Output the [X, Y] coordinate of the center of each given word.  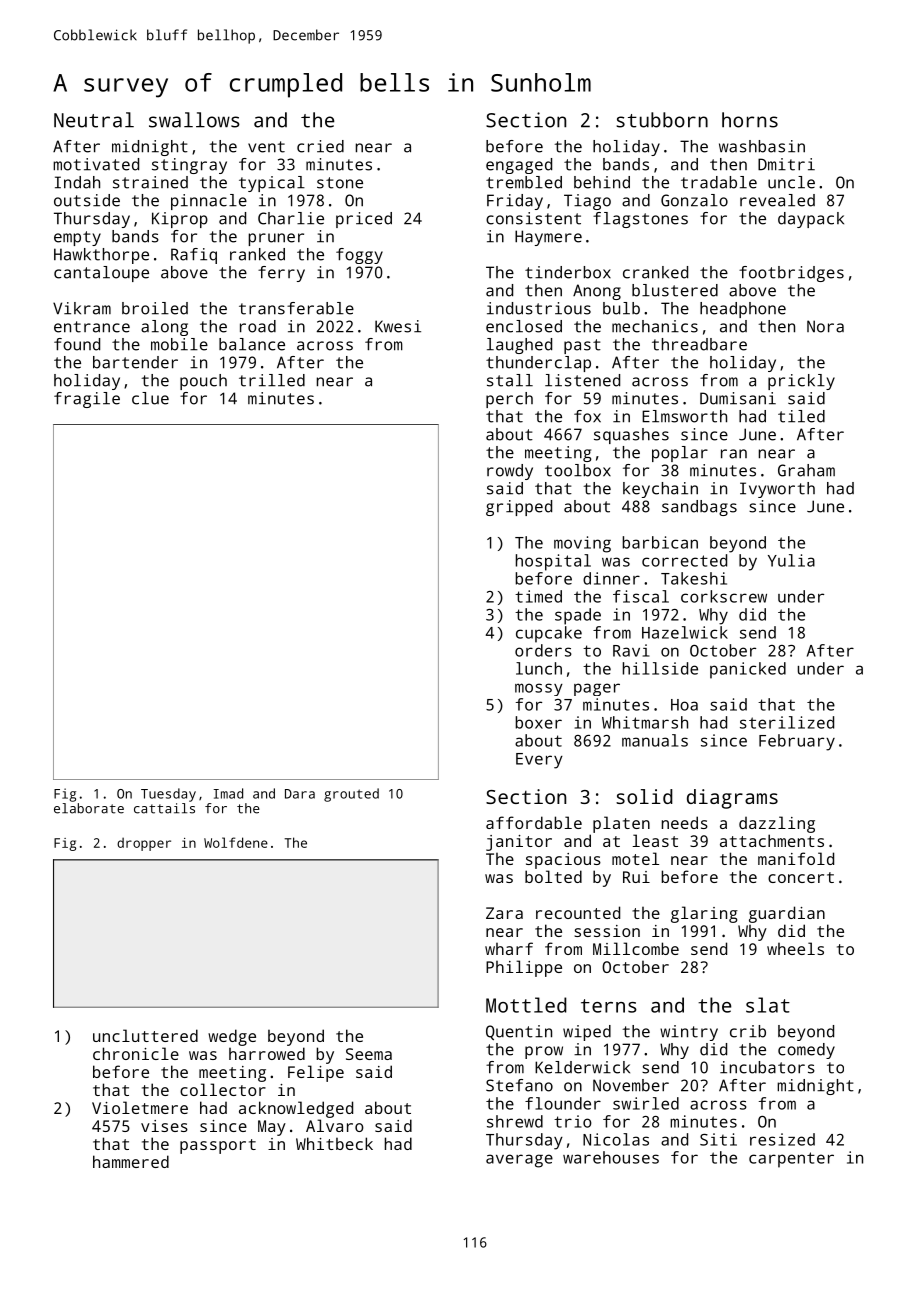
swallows [194, 120]
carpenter [791, 1160]
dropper [144, 844]
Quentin [519, 1032]
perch [509, 400]
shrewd [515, 1121]
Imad [228, 793]
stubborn [662, 120]
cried [320, 146]
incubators [767, 1067]
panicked [748, 670]
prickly [801, 382]
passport [218, 1146]
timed [538, 596]
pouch [203, 382]
